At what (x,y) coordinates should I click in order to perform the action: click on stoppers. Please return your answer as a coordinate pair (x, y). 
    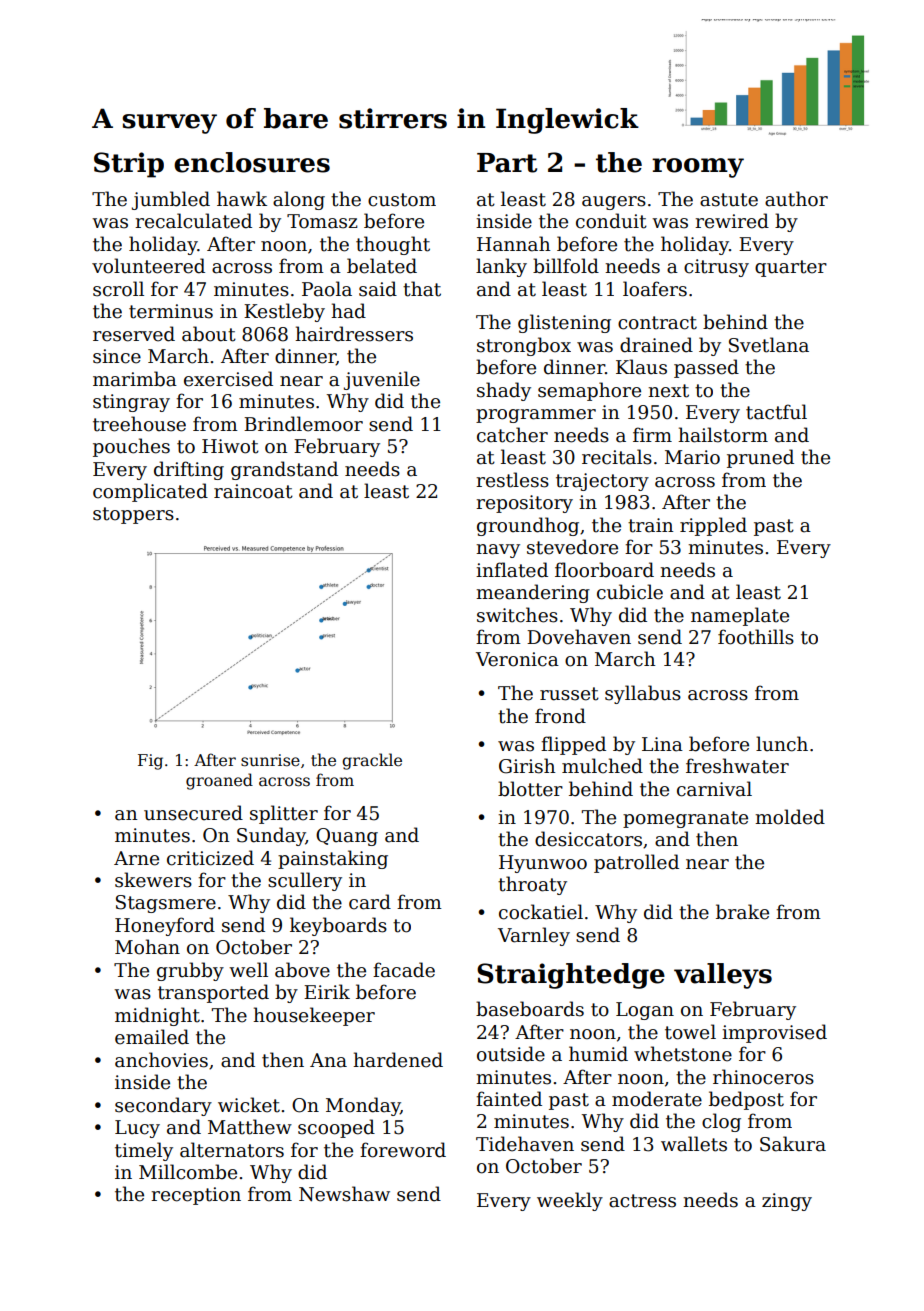
    Looking at the image, I should click on (133, 515).
